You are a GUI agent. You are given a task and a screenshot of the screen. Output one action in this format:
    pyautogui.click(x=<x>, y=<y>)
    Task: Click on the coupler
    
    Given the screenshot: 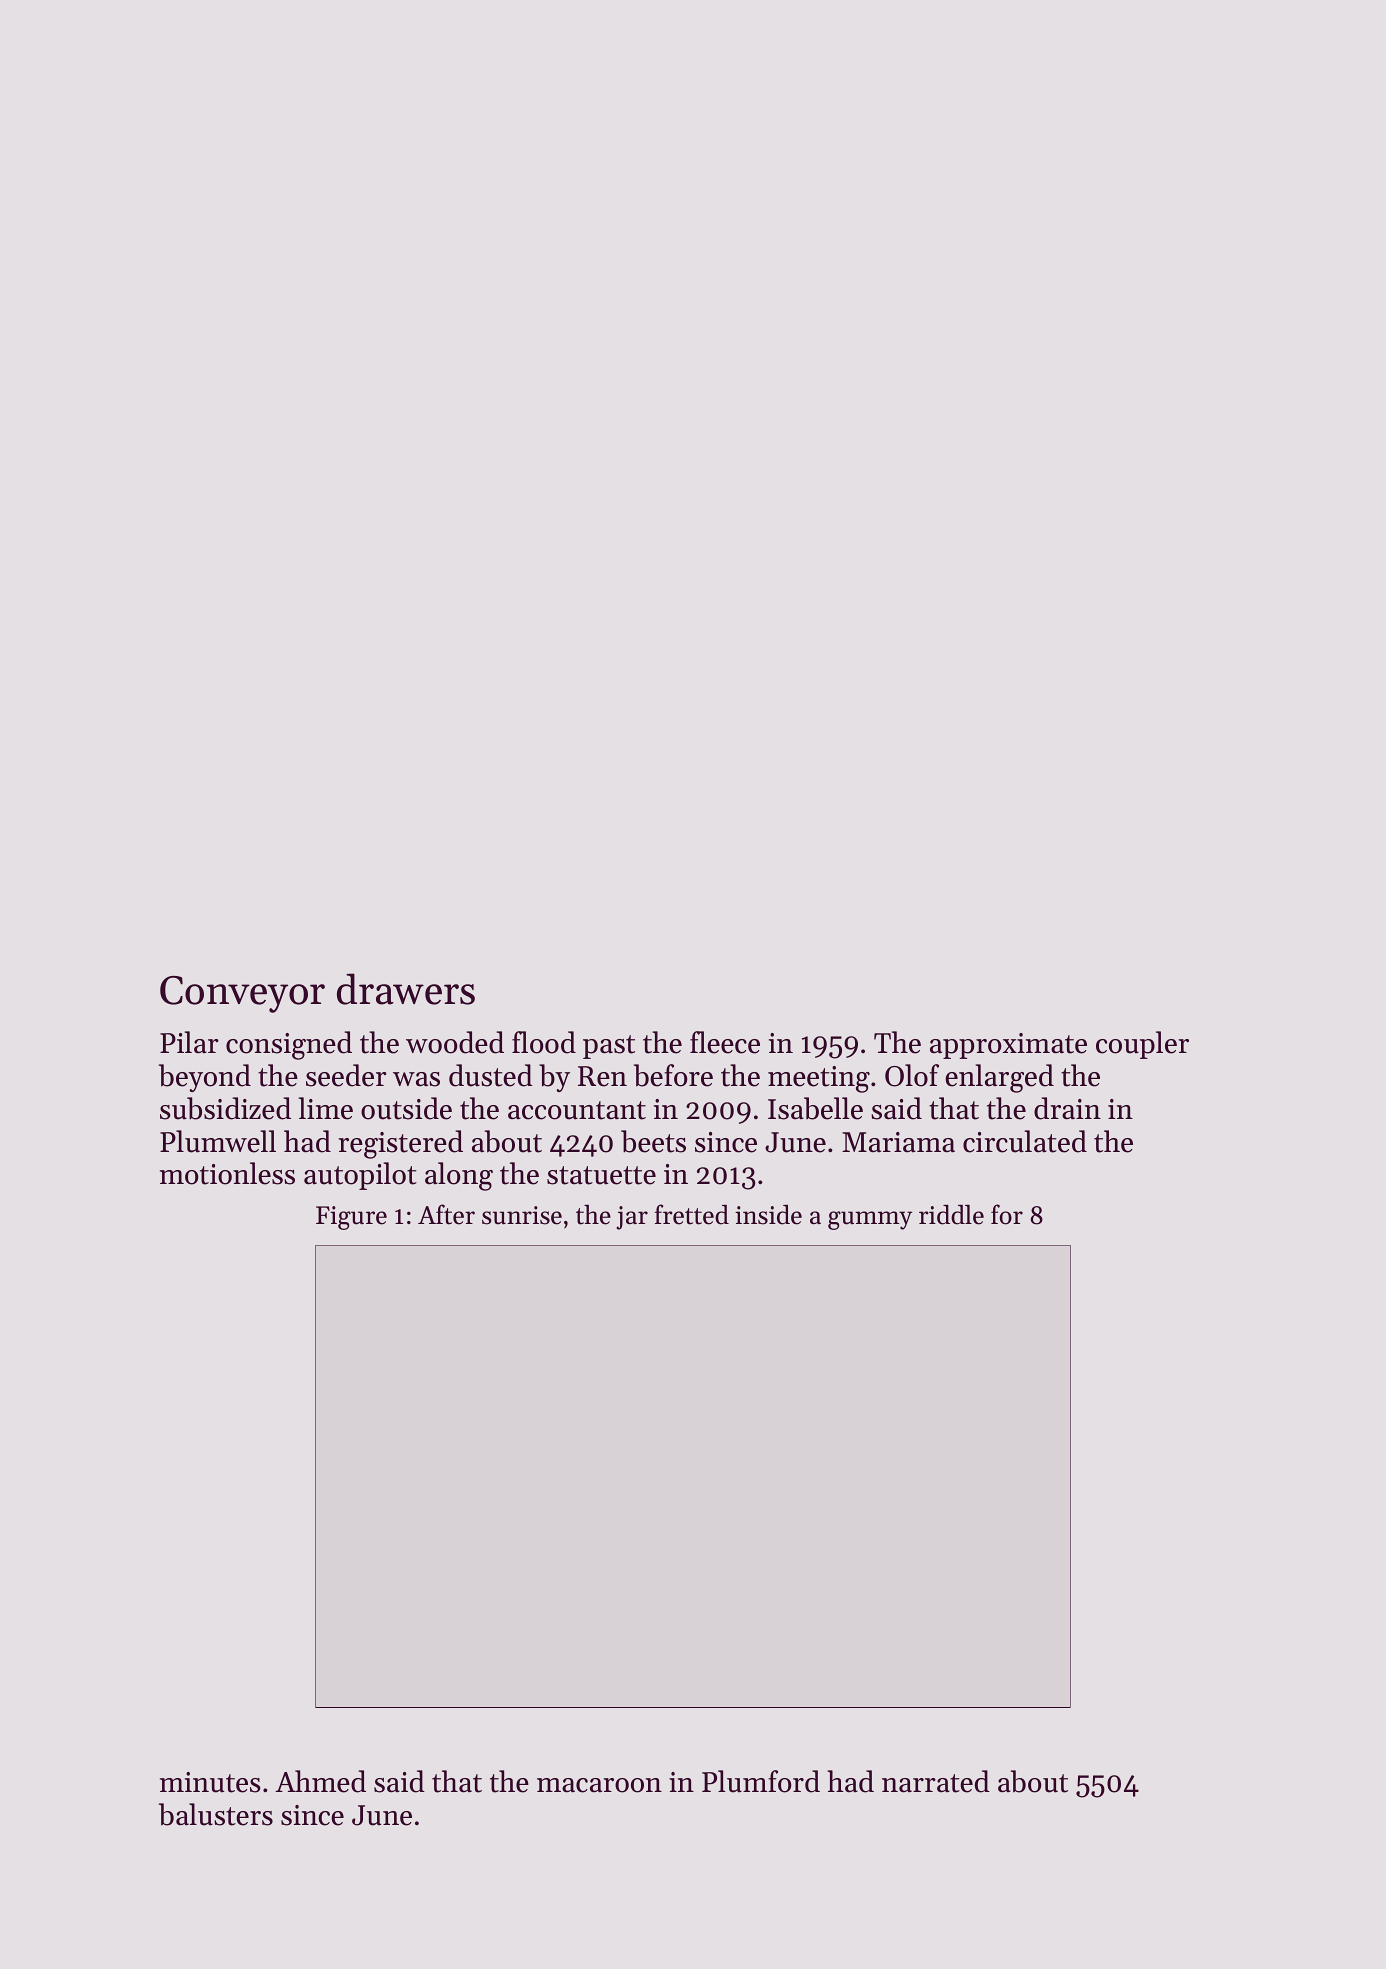 What is the action you would take?
    pyautogui.click(x=1142, y=1045)
